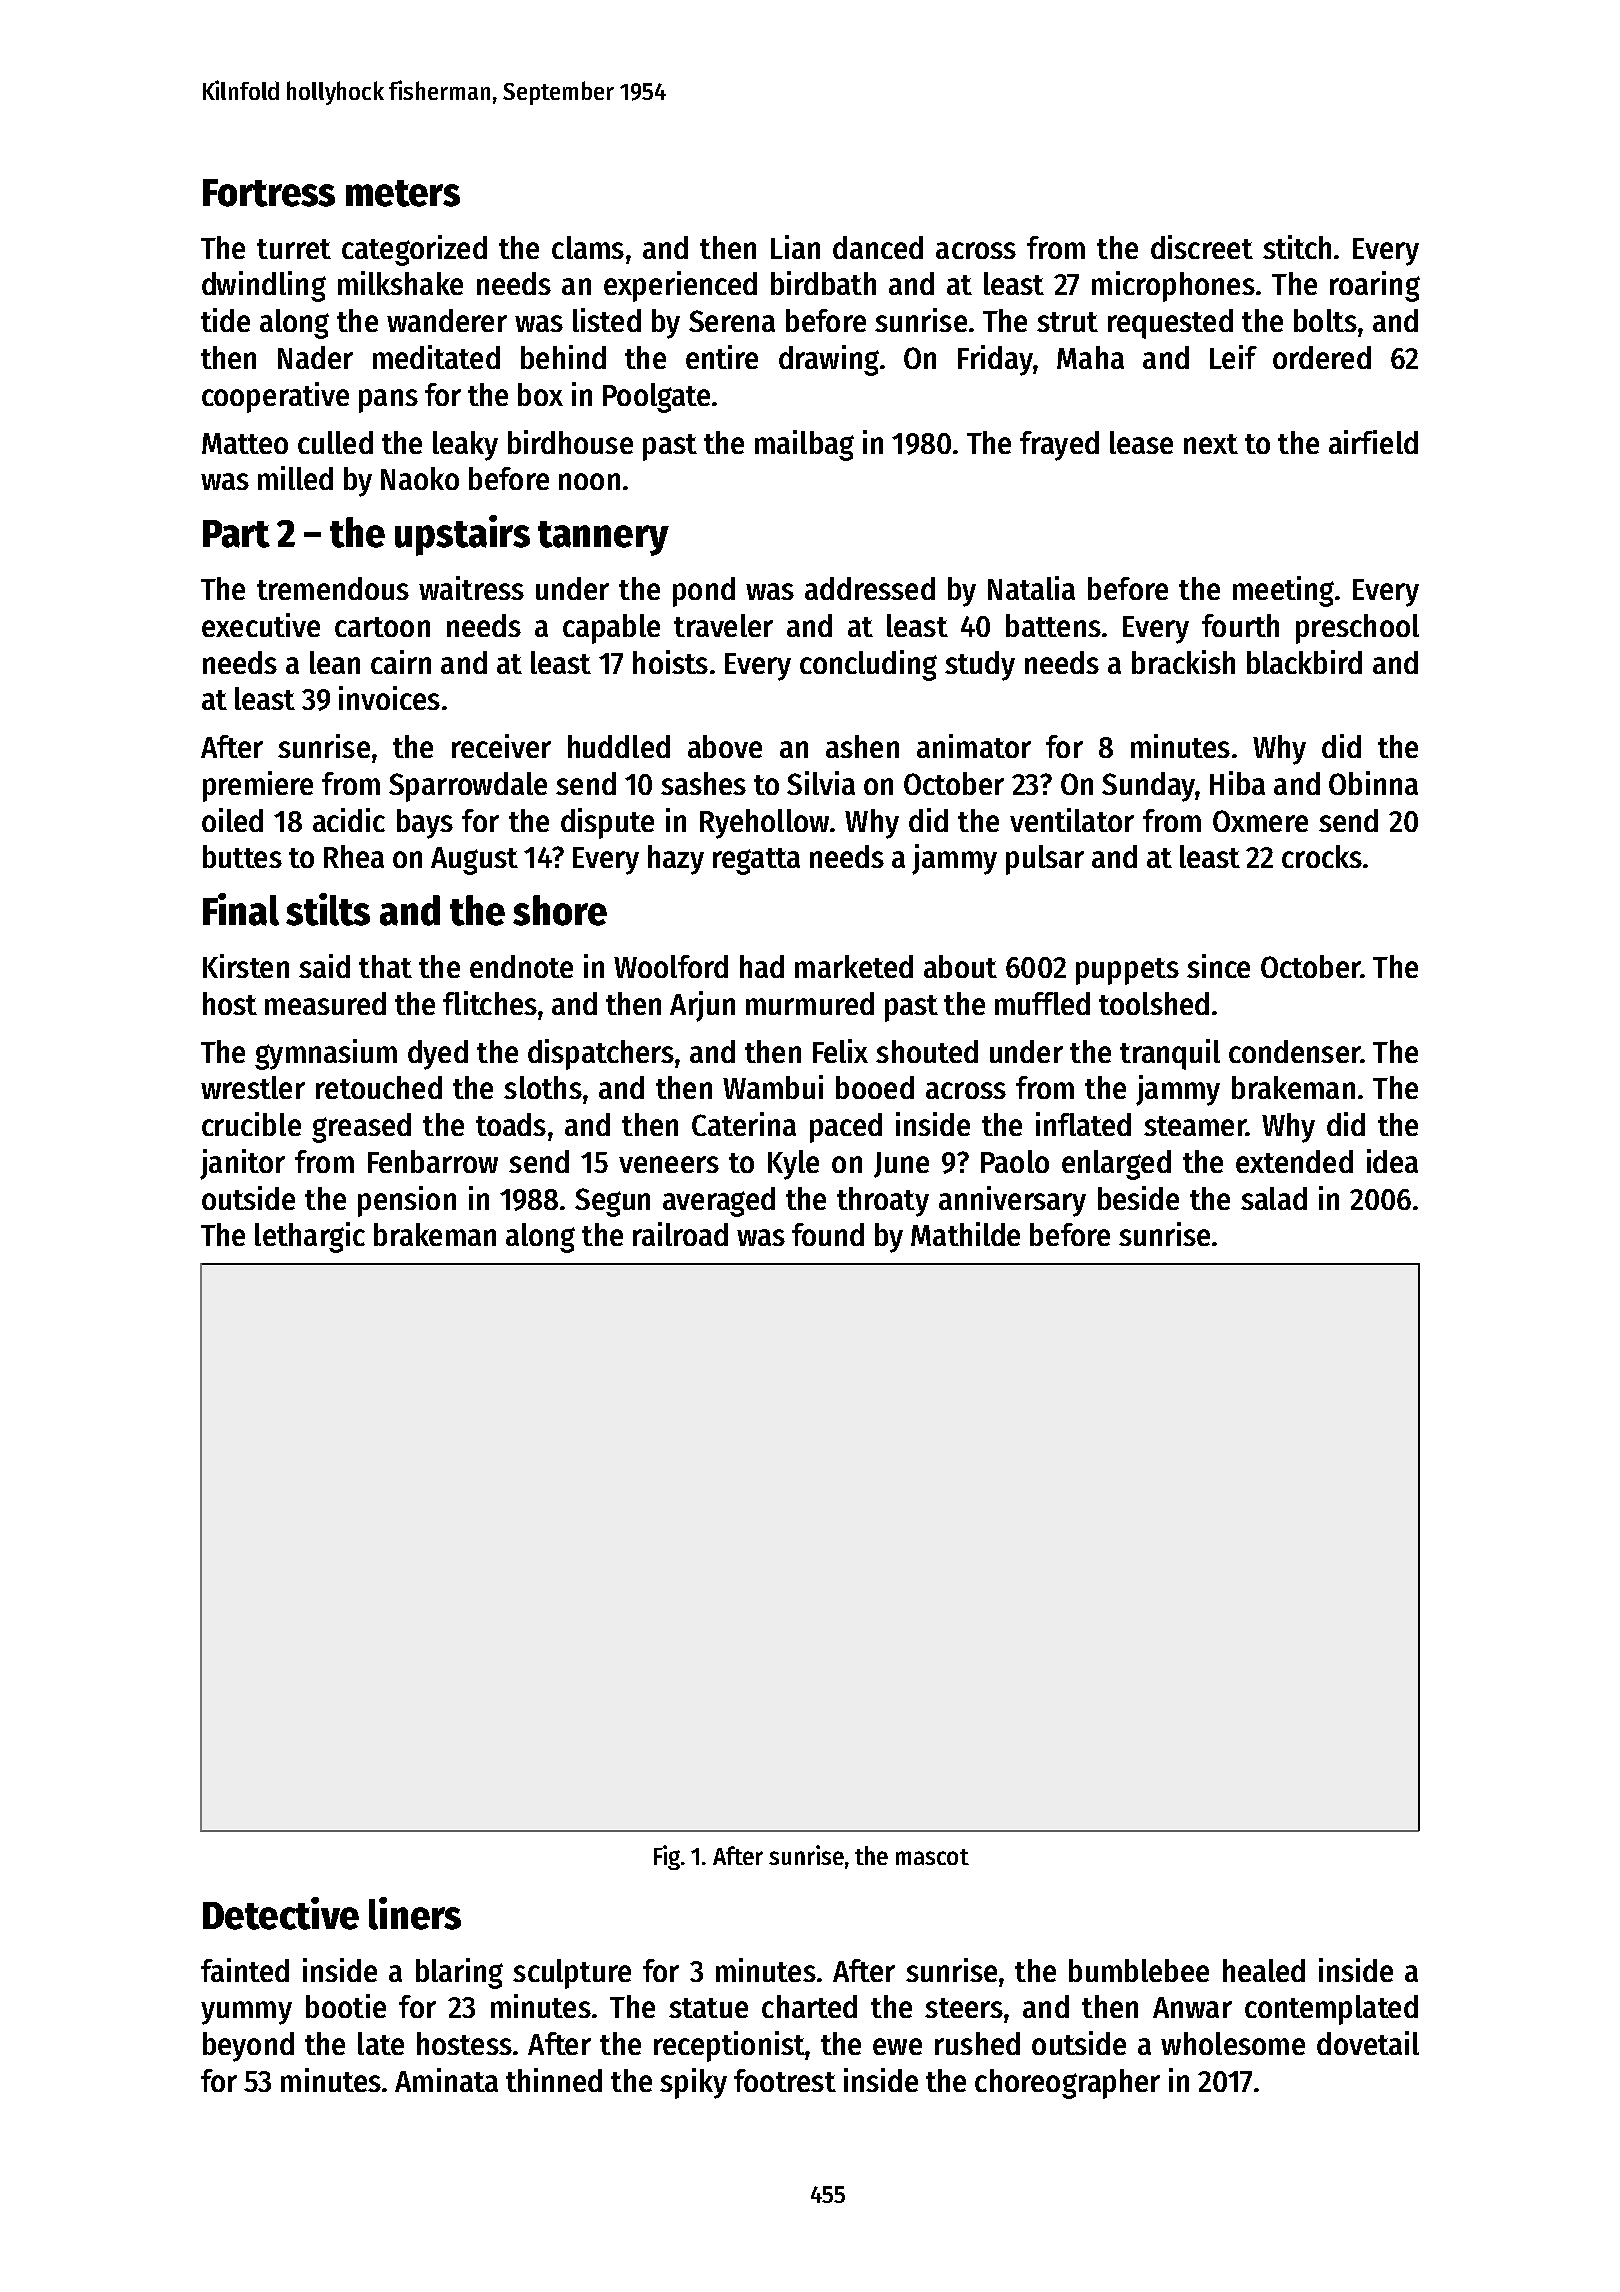 The height and width of the screenshot is (2292, 1620). I want to click on Poolgate, so click(656, 398).
